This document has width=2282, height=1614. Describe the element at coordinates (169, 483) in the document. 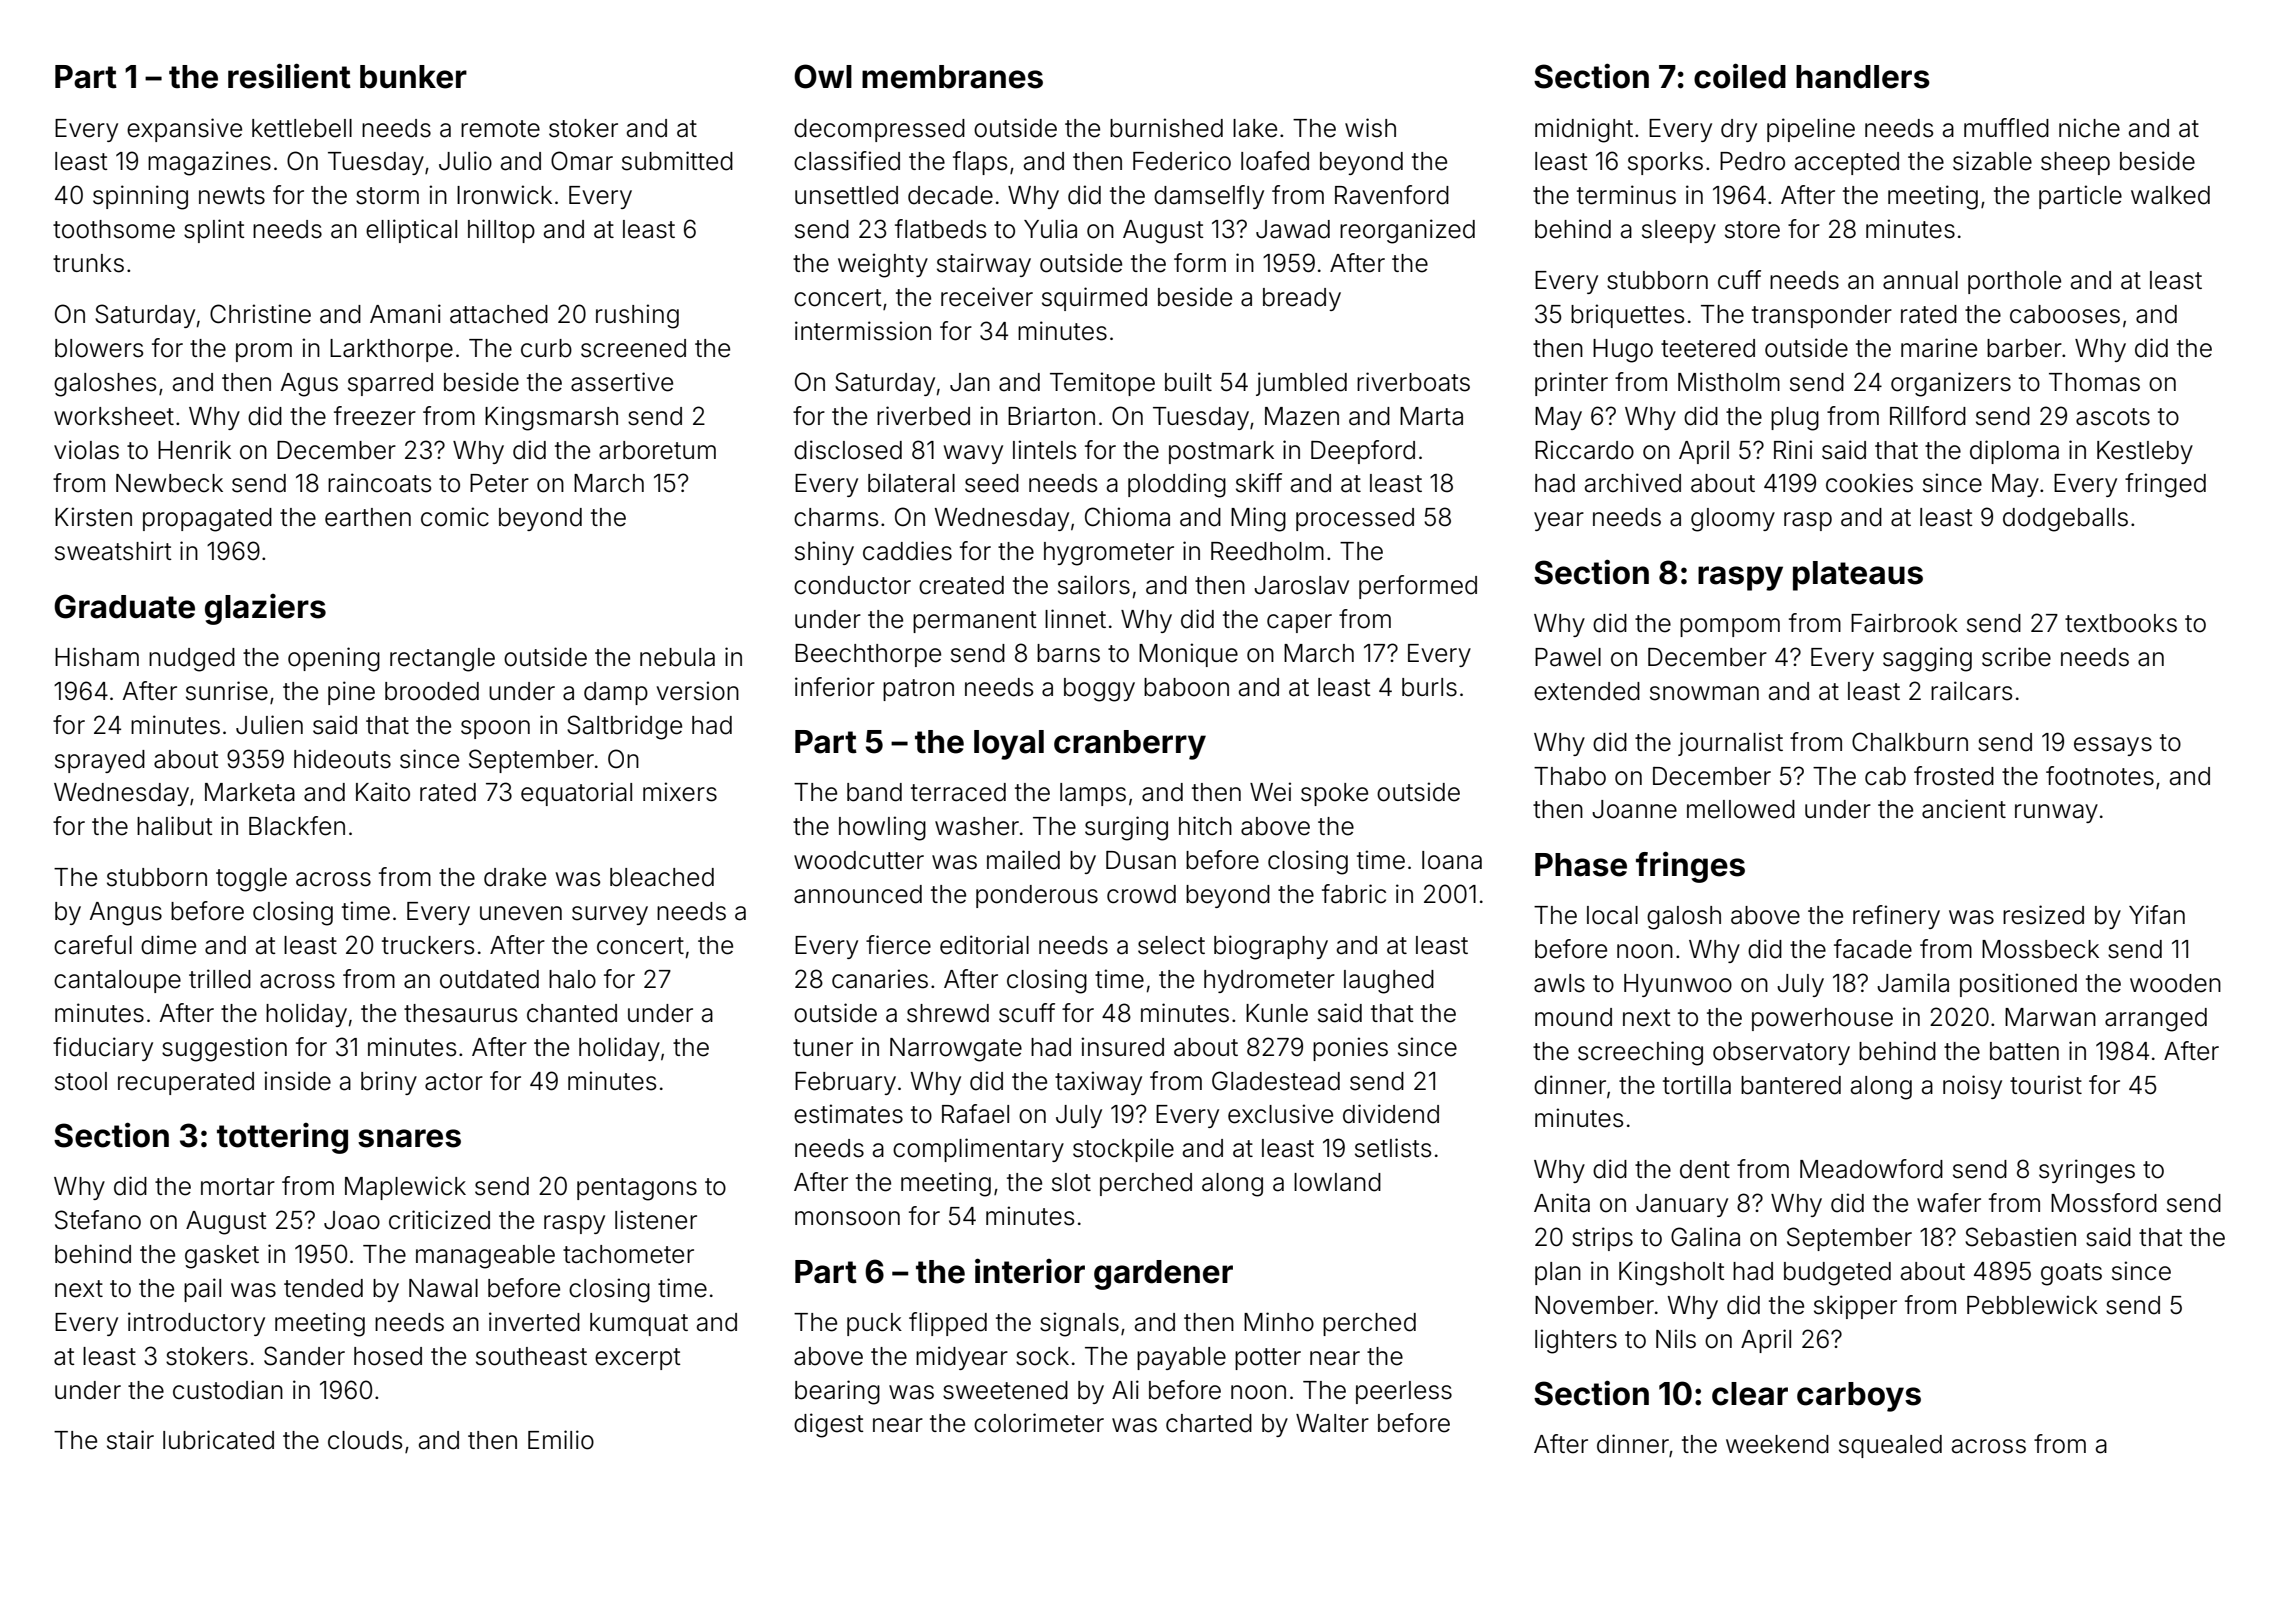

I see `Newbeck` at that location.
